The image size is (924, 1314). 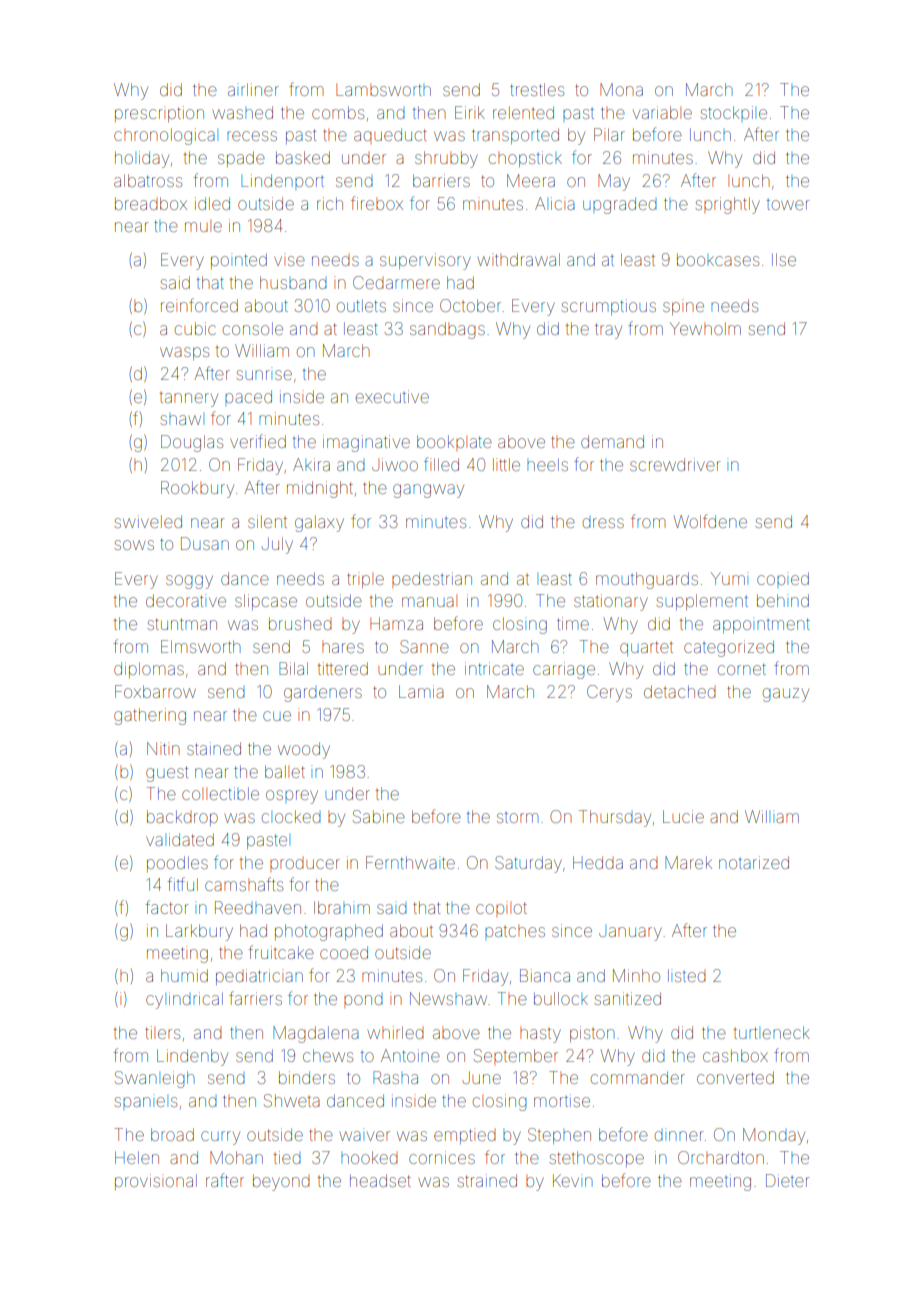 I want to click on gauzy, so click(x=786, y=695).
